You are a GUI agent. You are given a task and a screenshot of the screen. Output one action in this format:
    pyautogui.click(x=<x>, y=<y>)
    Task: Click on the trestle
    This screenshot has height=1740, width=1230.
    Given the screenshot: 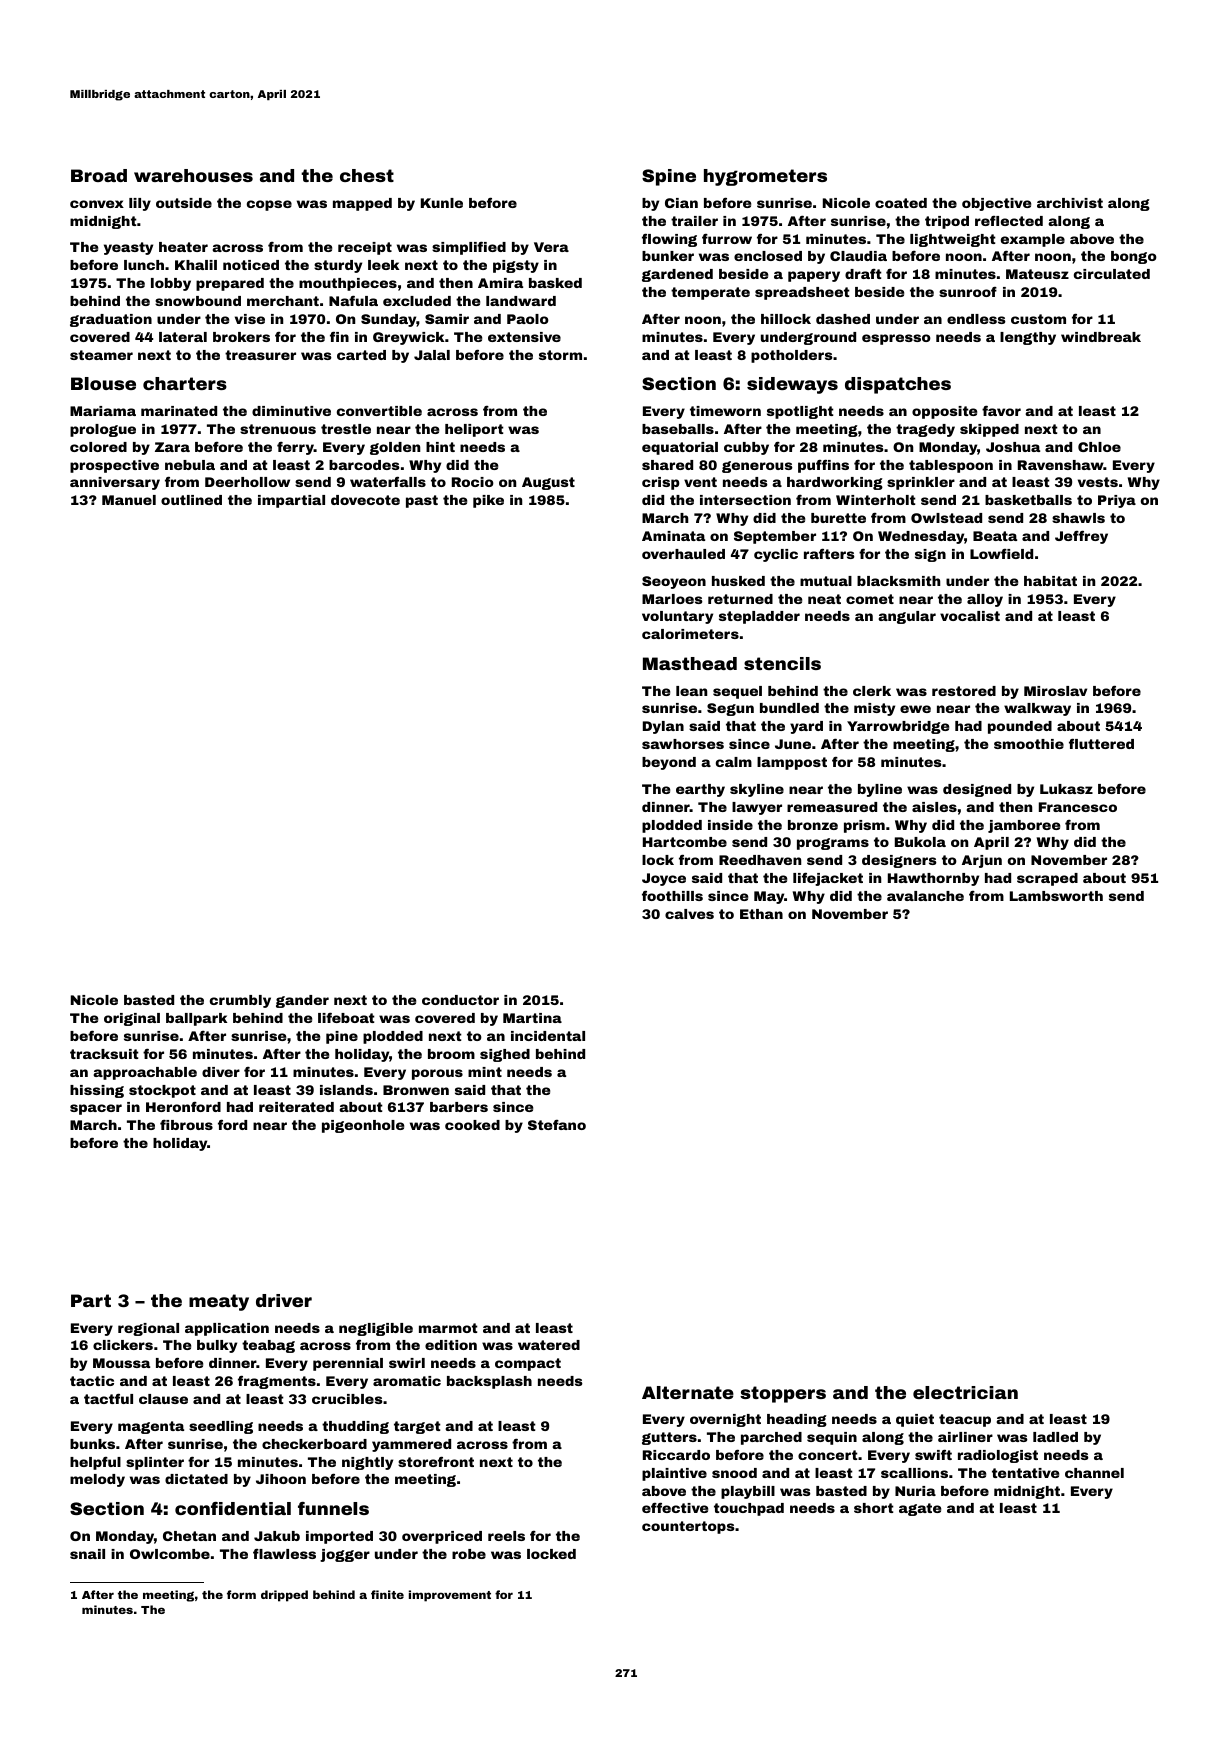 What is the action you would take?
    pyautogui.click(x=346, y=429)
